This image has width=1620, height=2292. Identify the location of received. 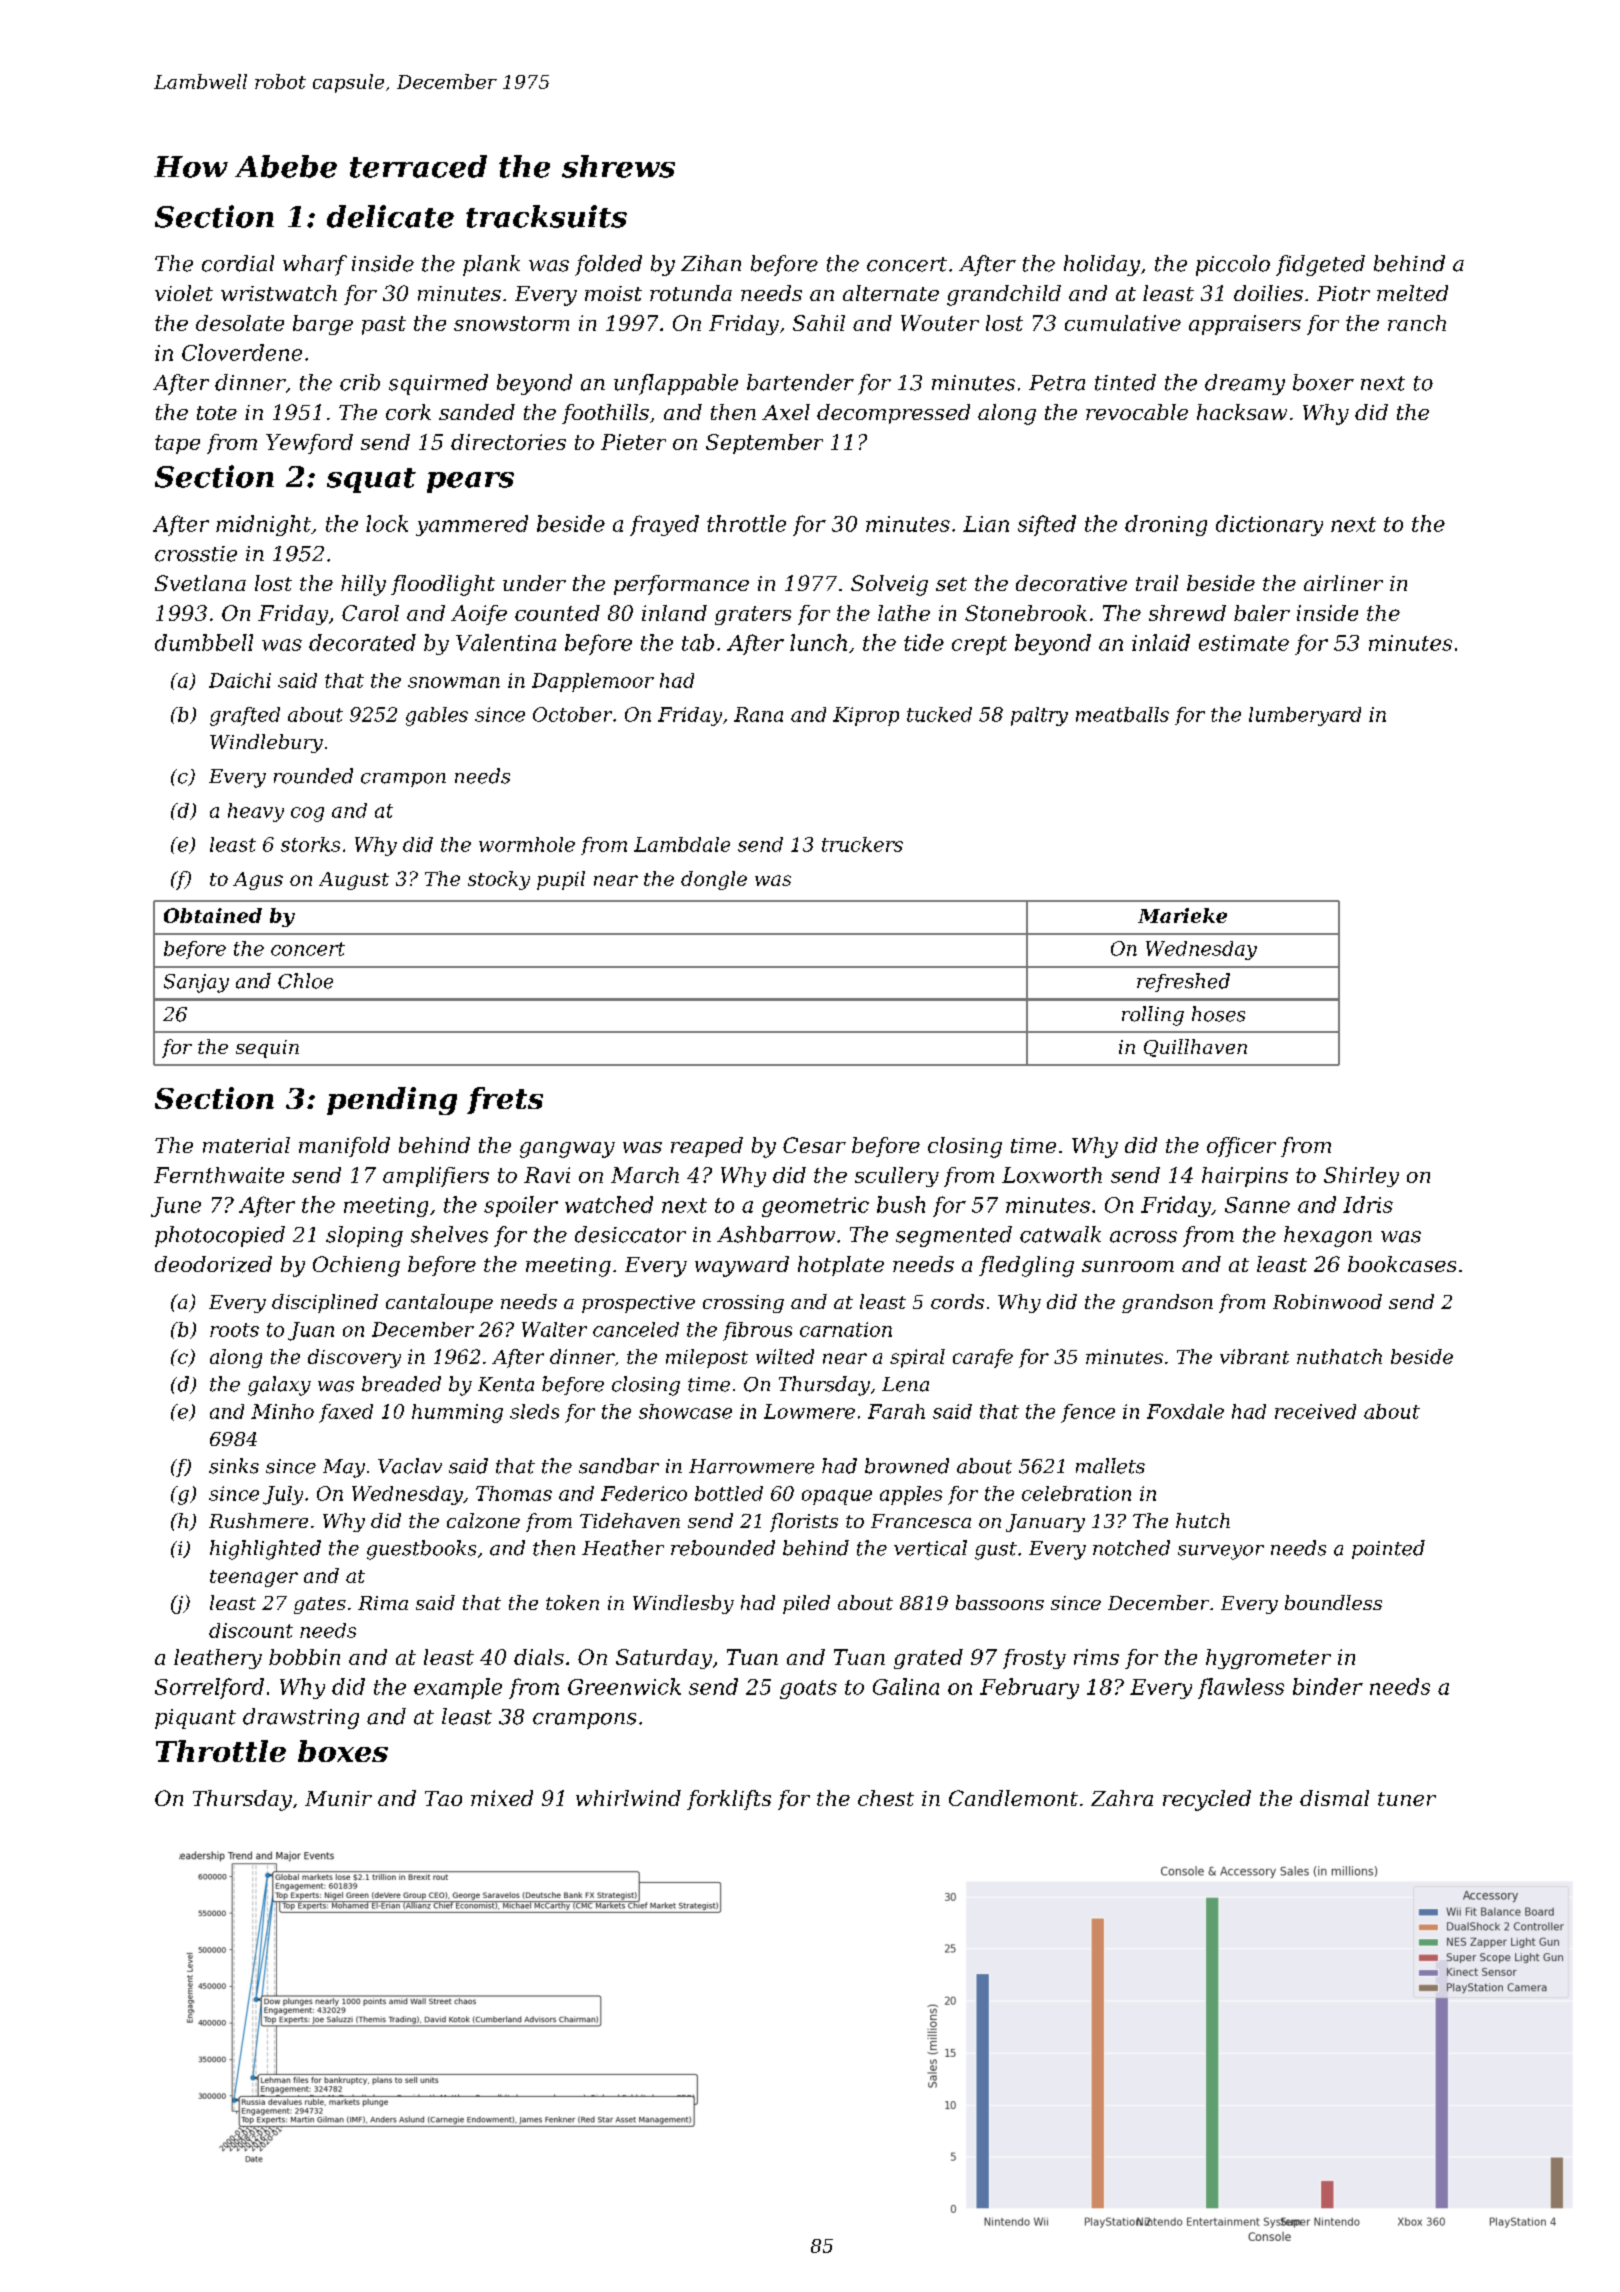
(1315, 1411).
